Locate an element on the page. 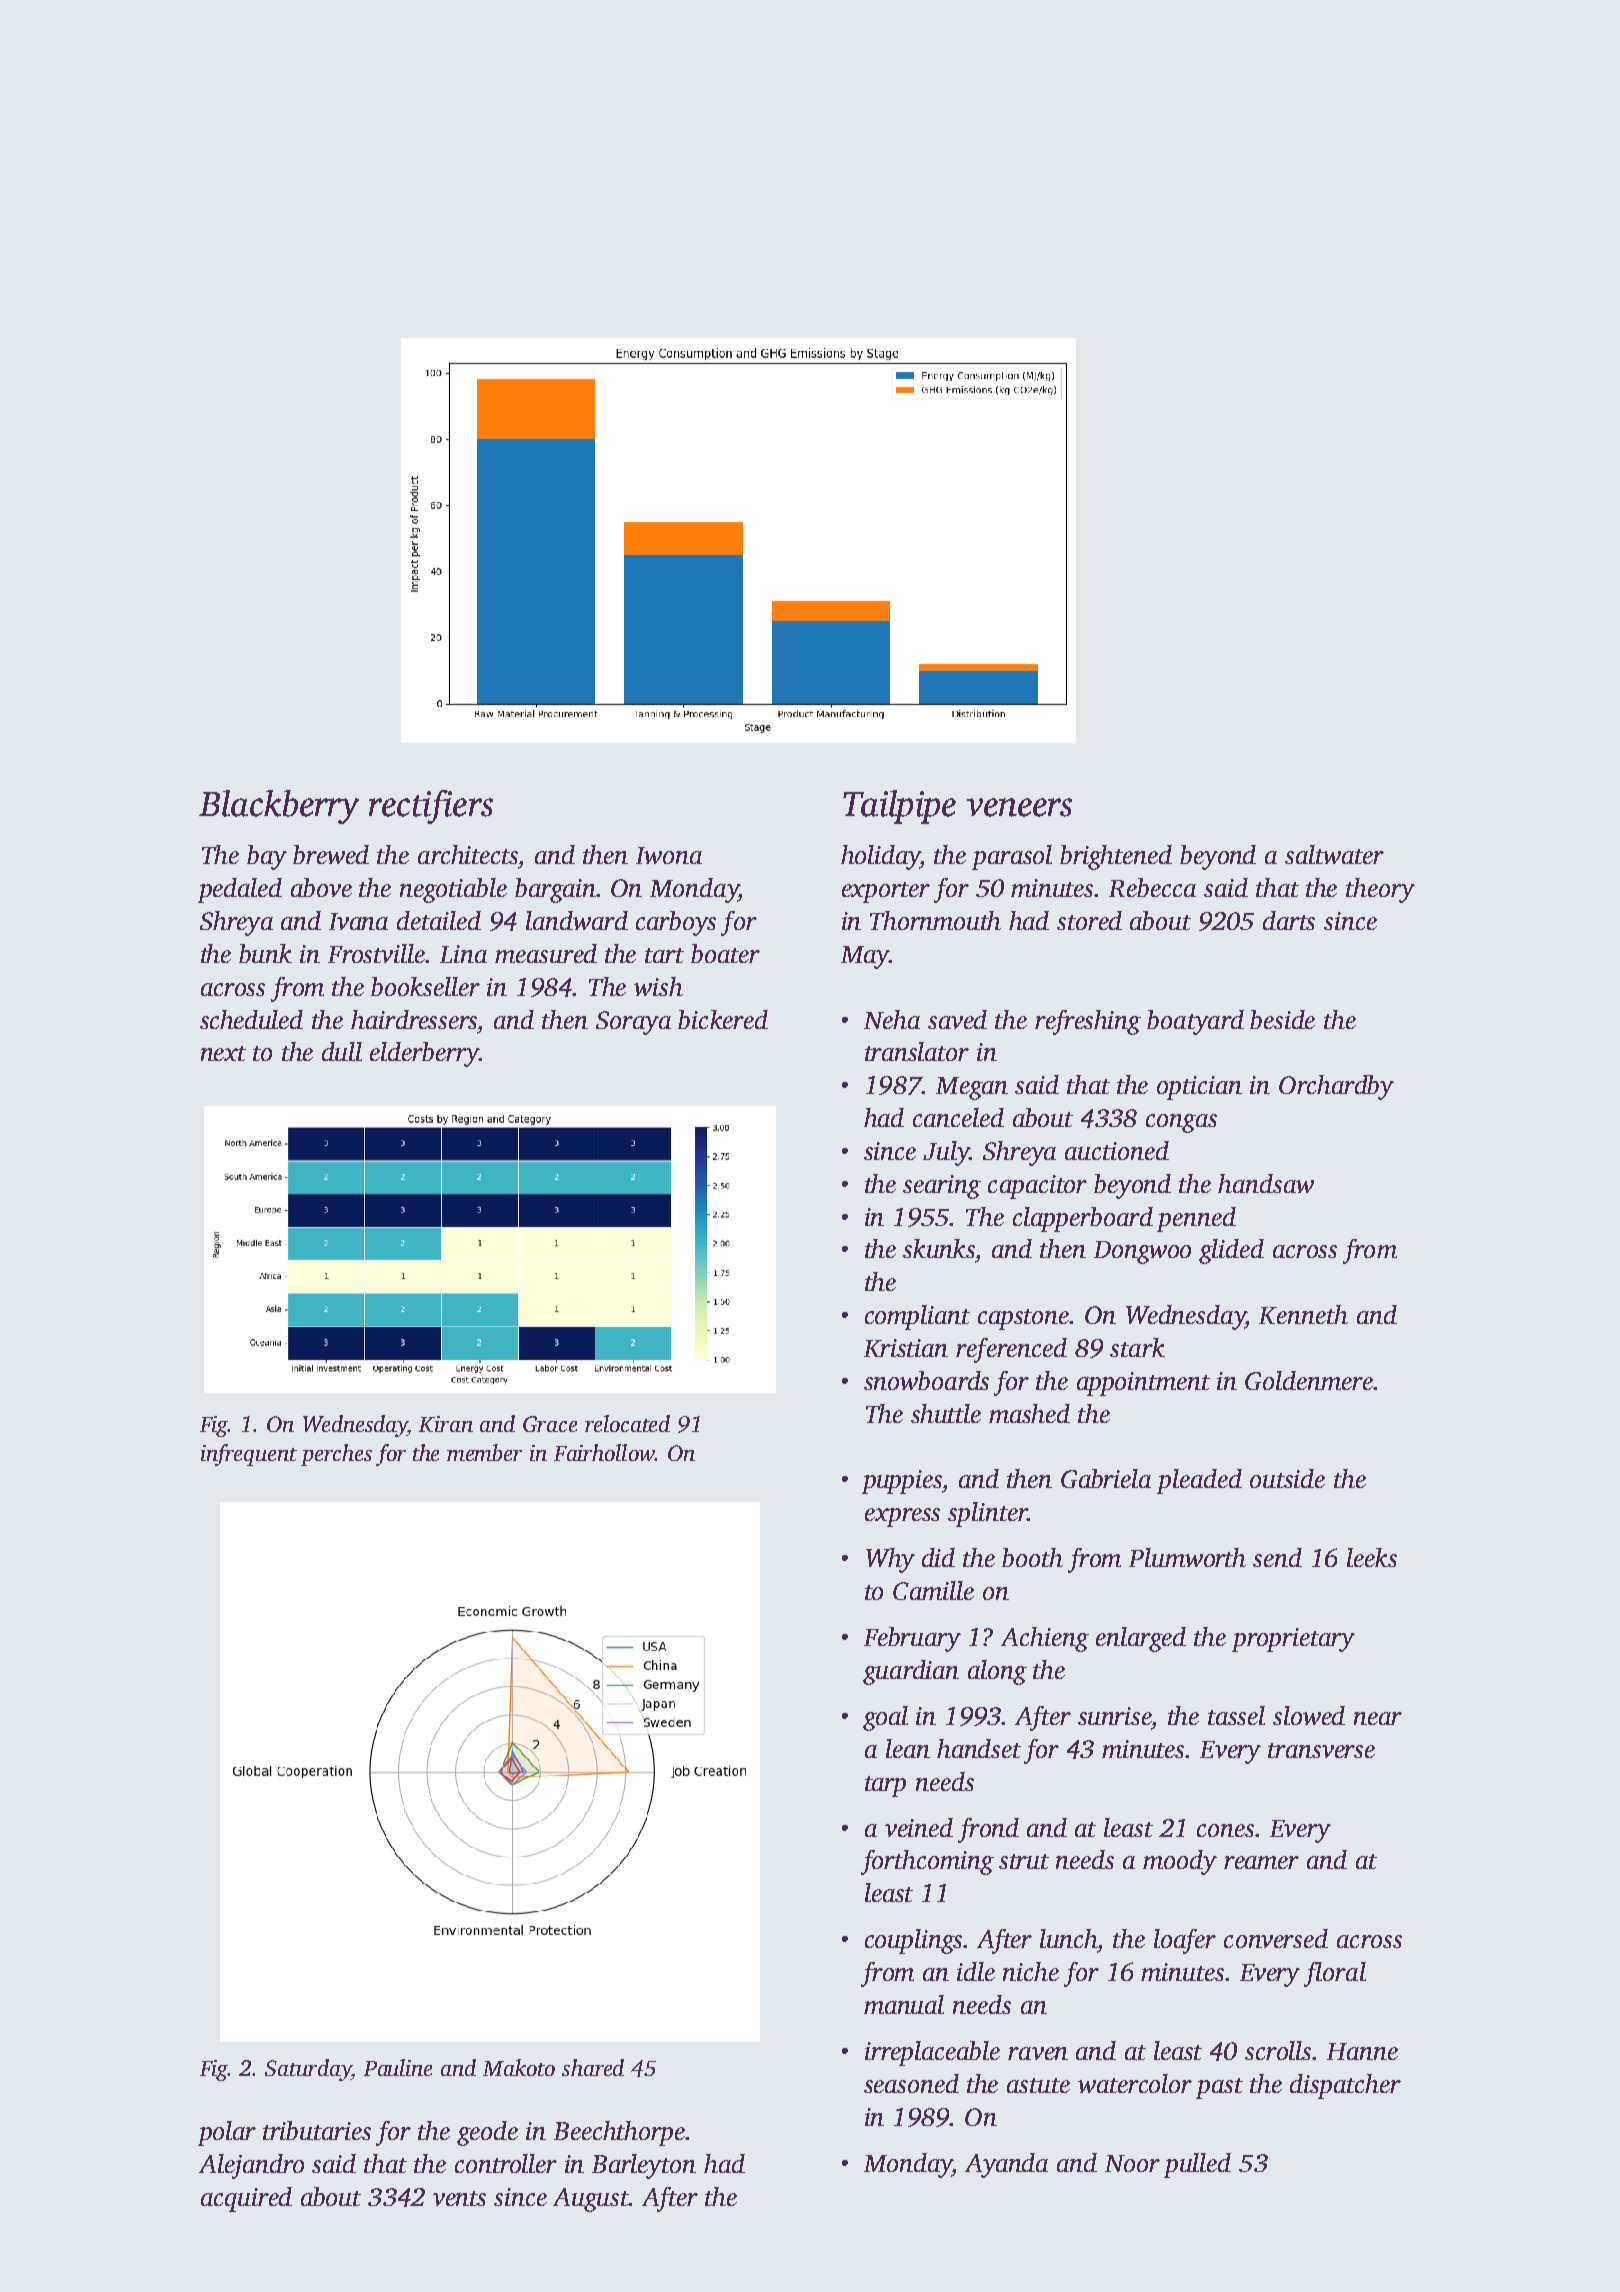 This document has width=1620, height=2292. Tailpipe is located at coordinates (899, 807).
